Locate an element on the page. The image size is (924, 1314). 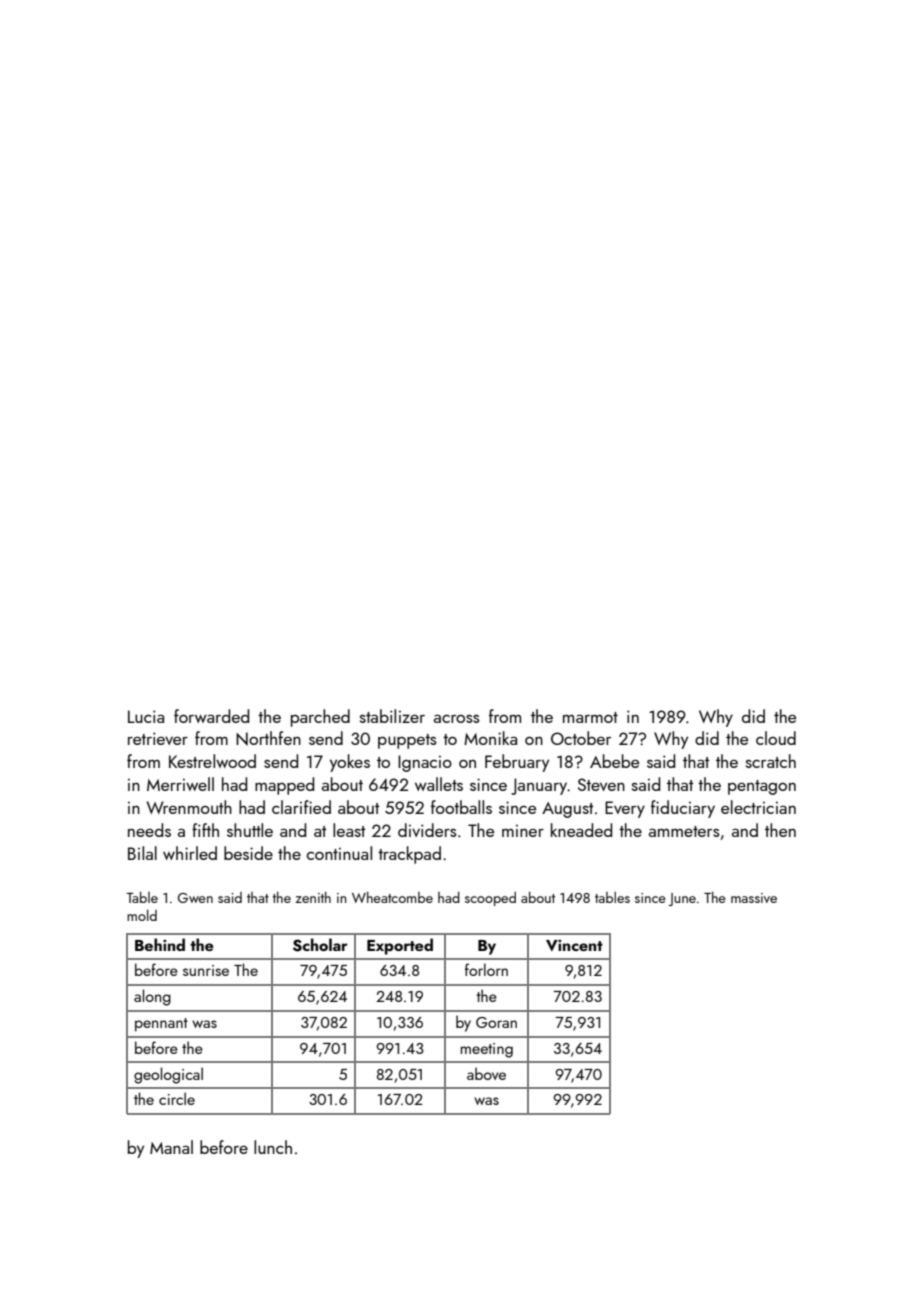
January is located at coordinates (539, 786).
